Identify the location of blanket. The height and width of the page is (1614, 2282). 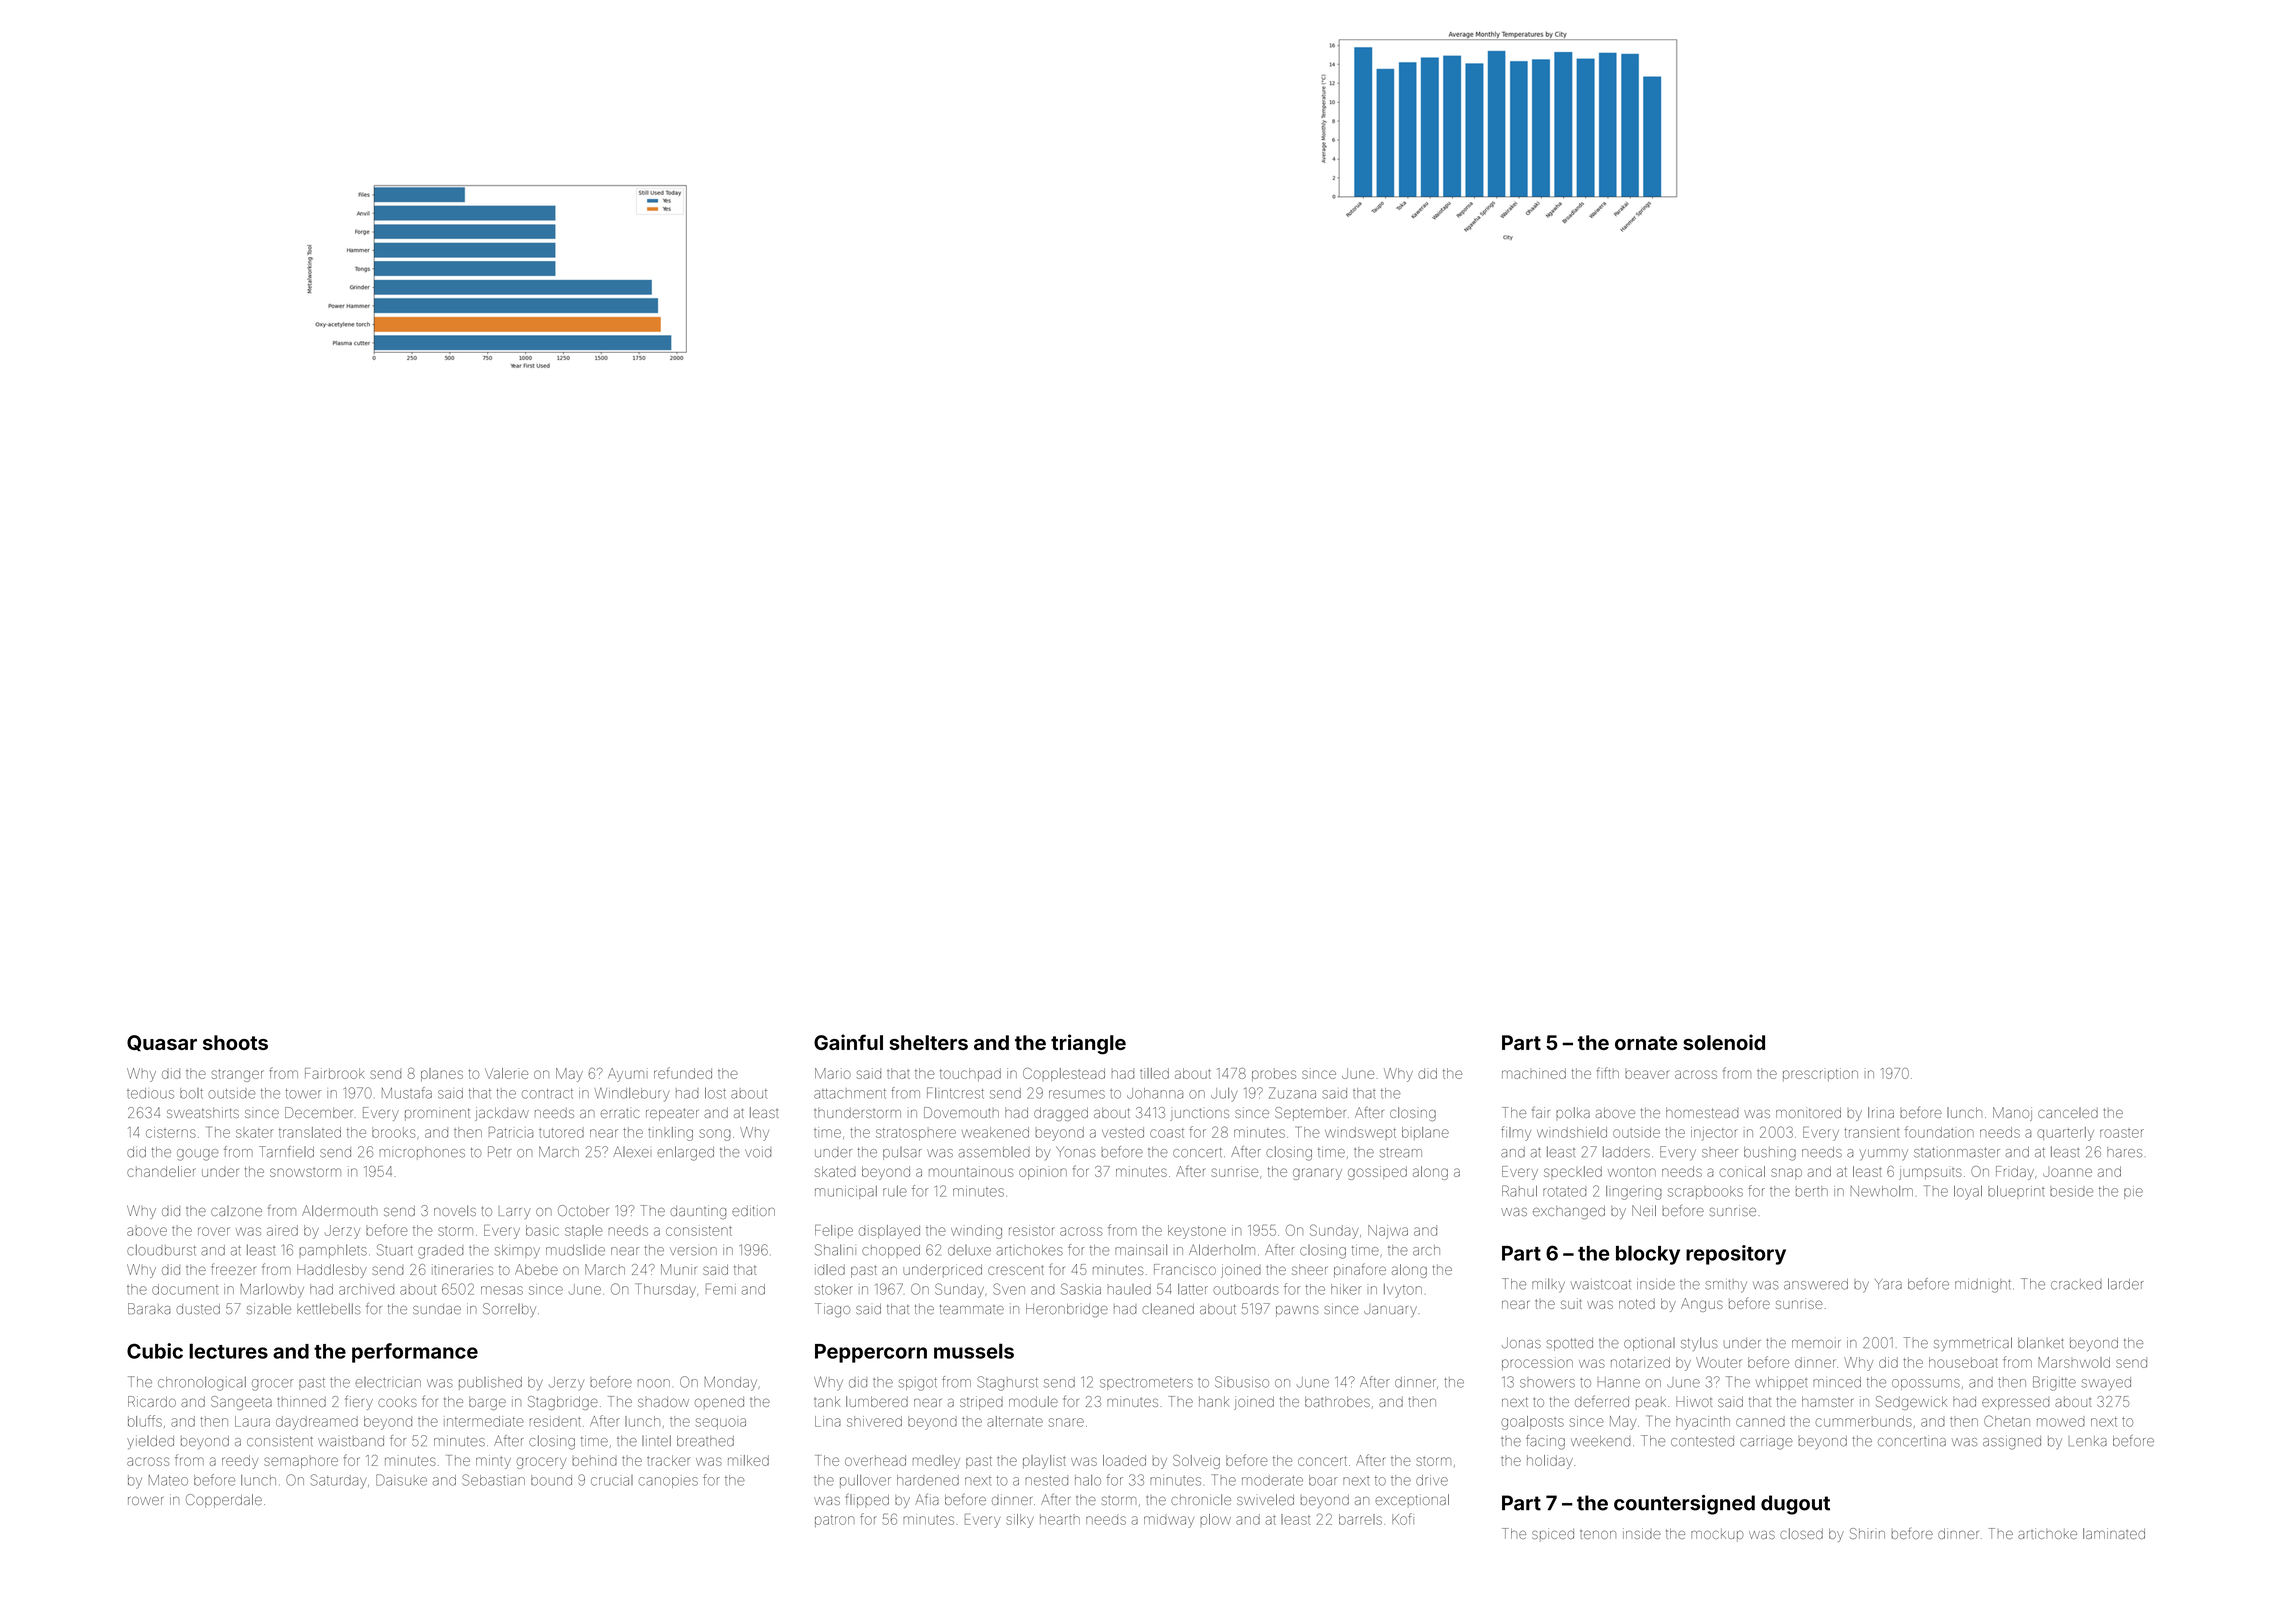
(2041, 1342).
